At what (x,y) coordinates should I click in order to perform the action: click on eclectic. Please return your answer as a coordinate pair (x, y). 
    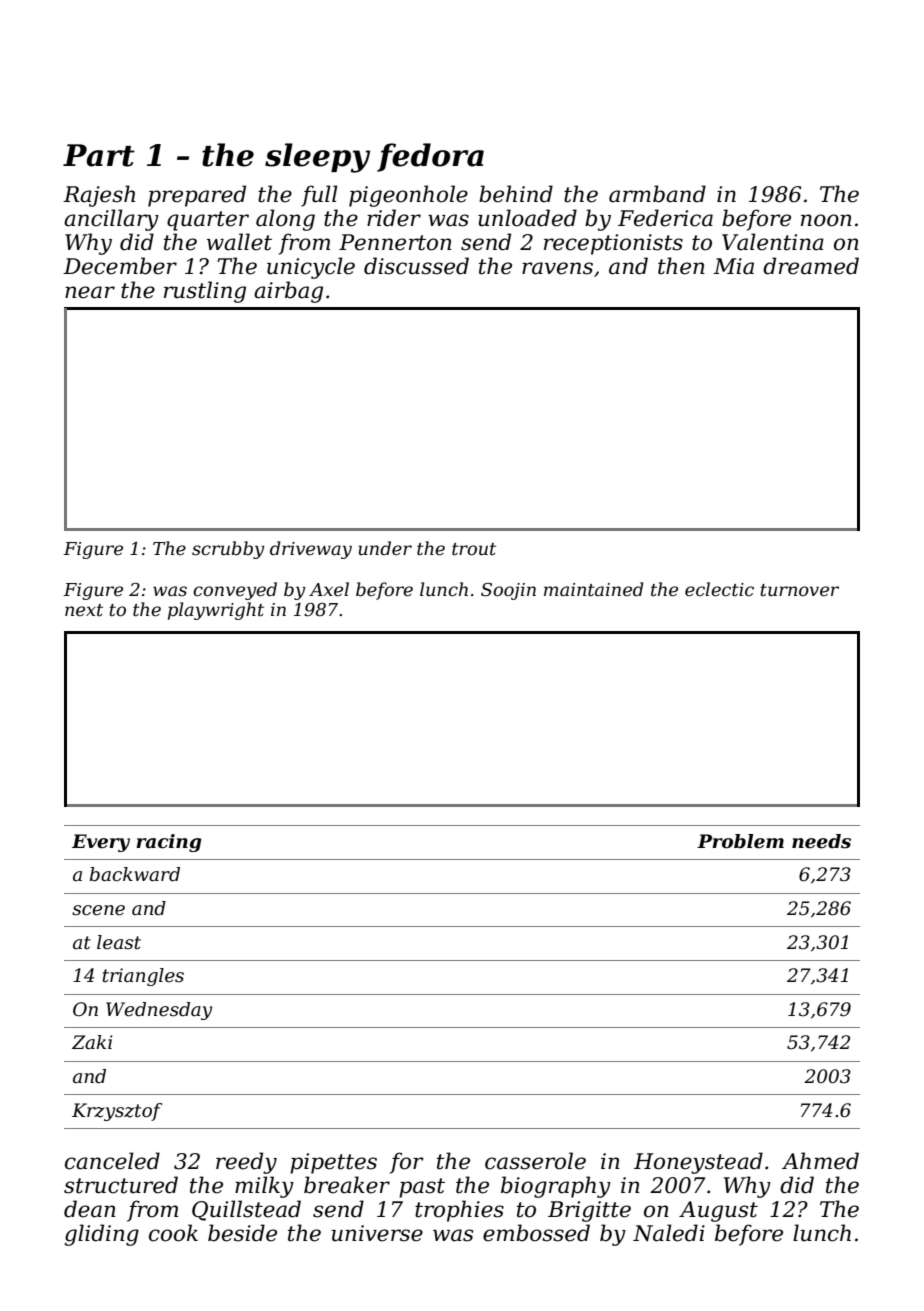
    Looking at the image, I should click on (719, 589).
